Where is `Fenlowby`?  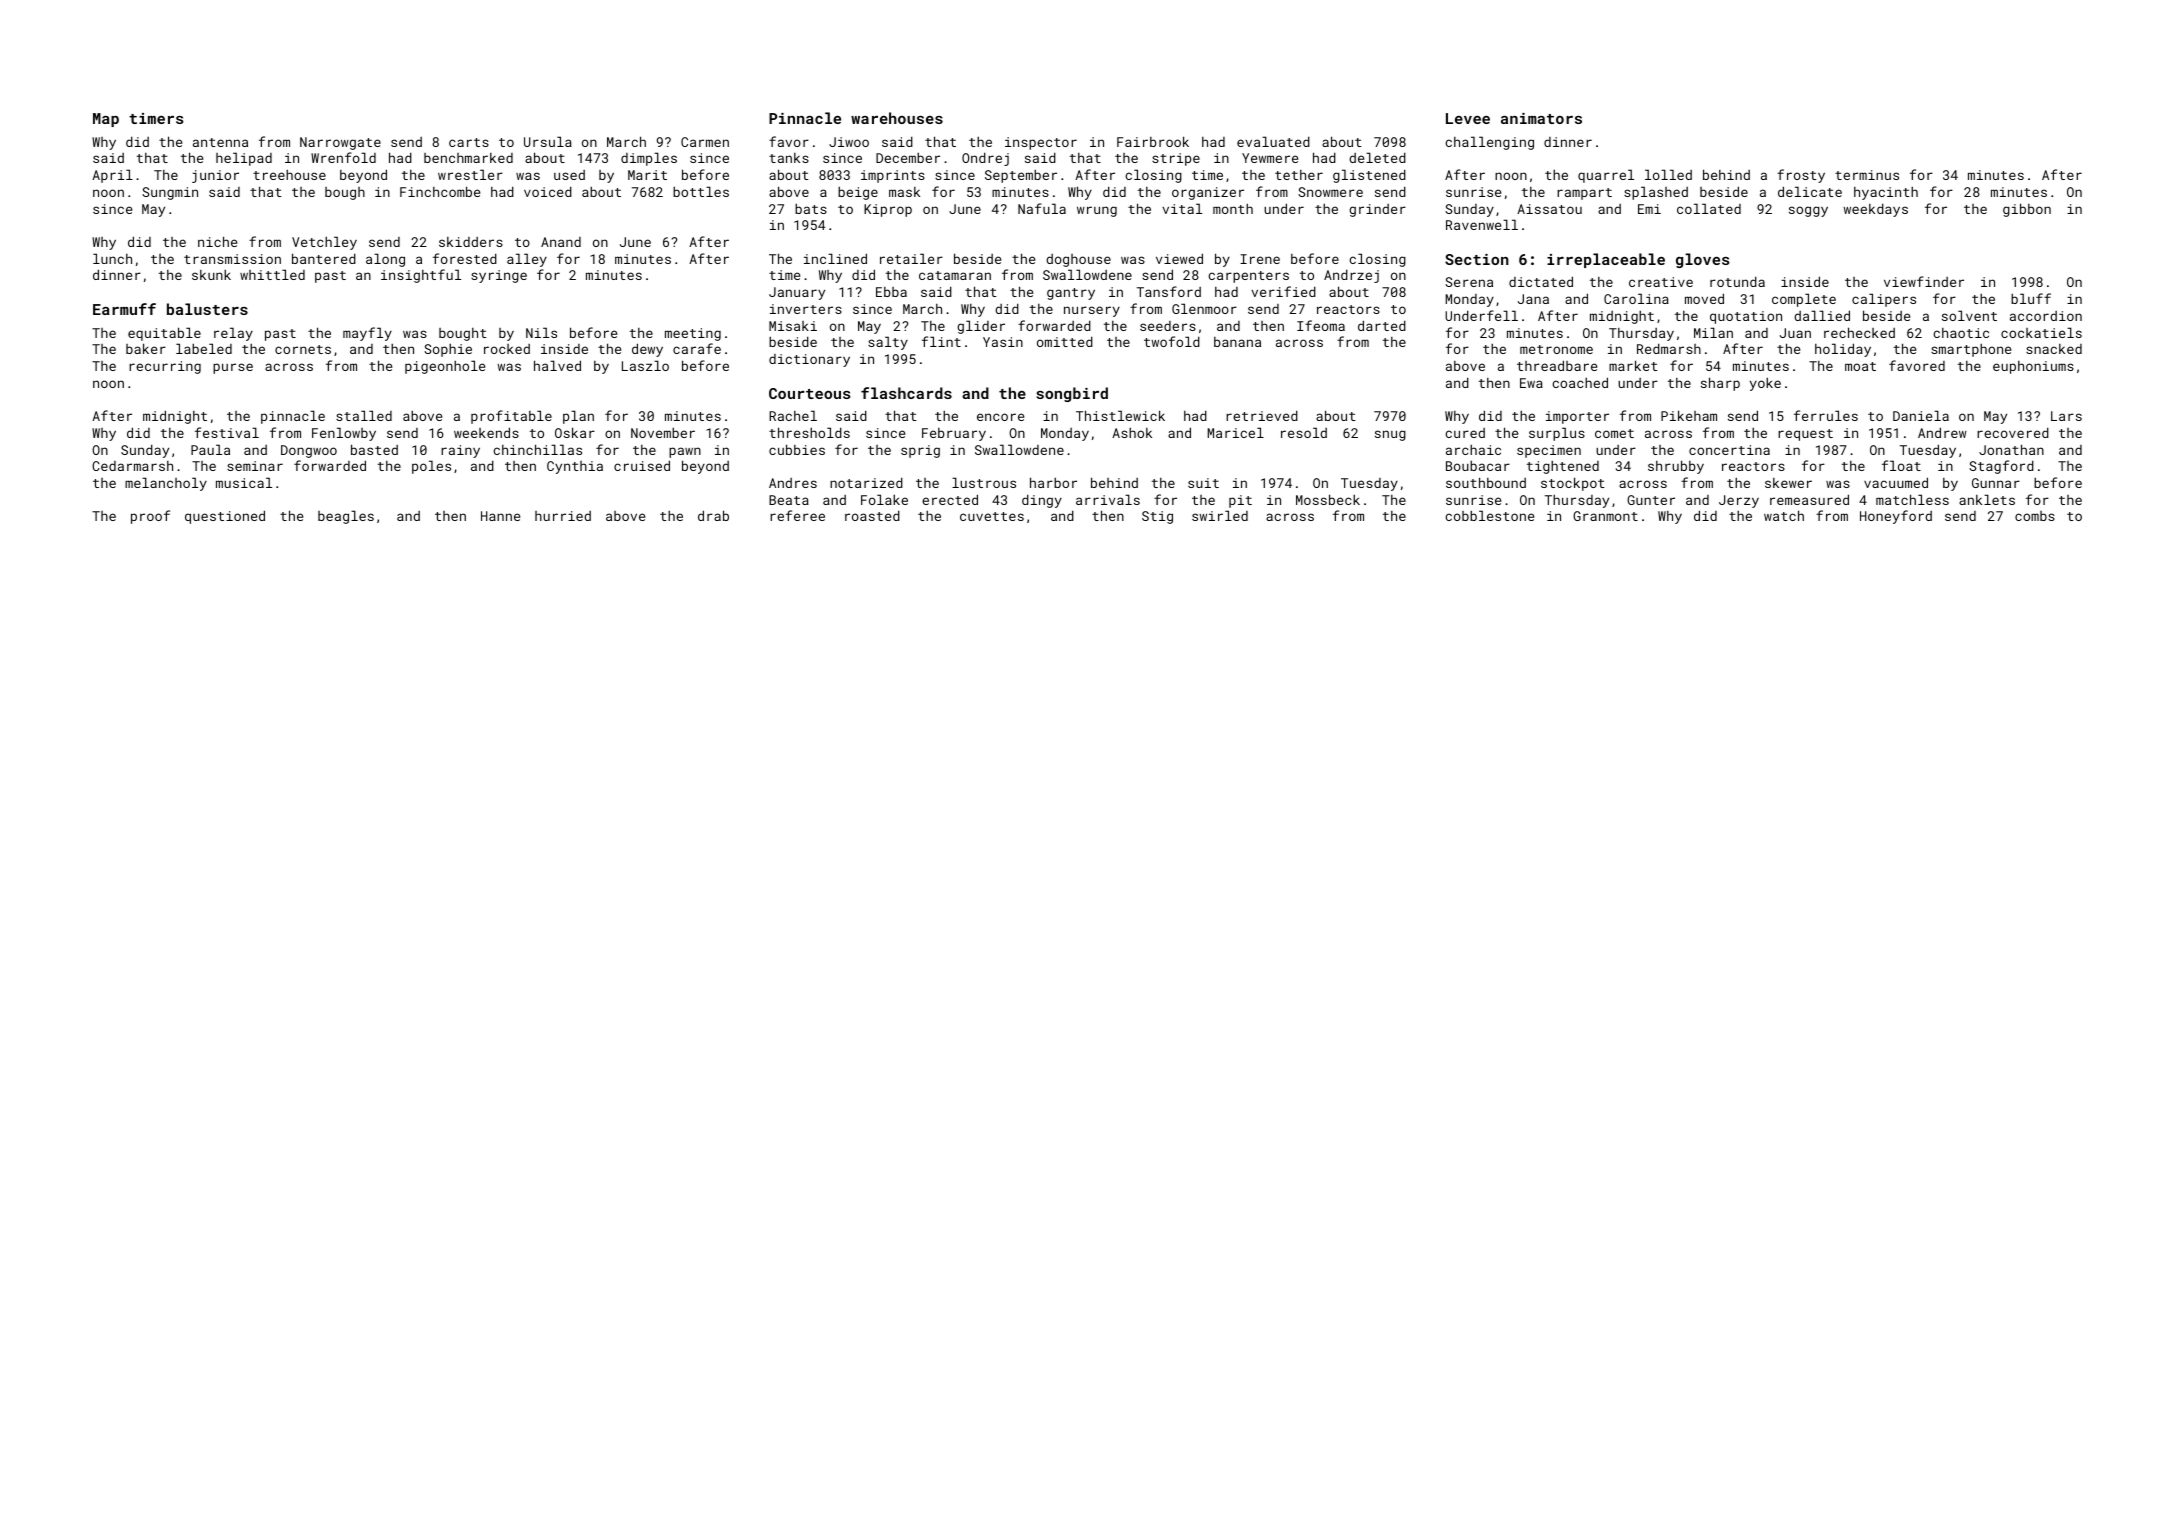
Fenlowby is located at coordinates (344, 434).
